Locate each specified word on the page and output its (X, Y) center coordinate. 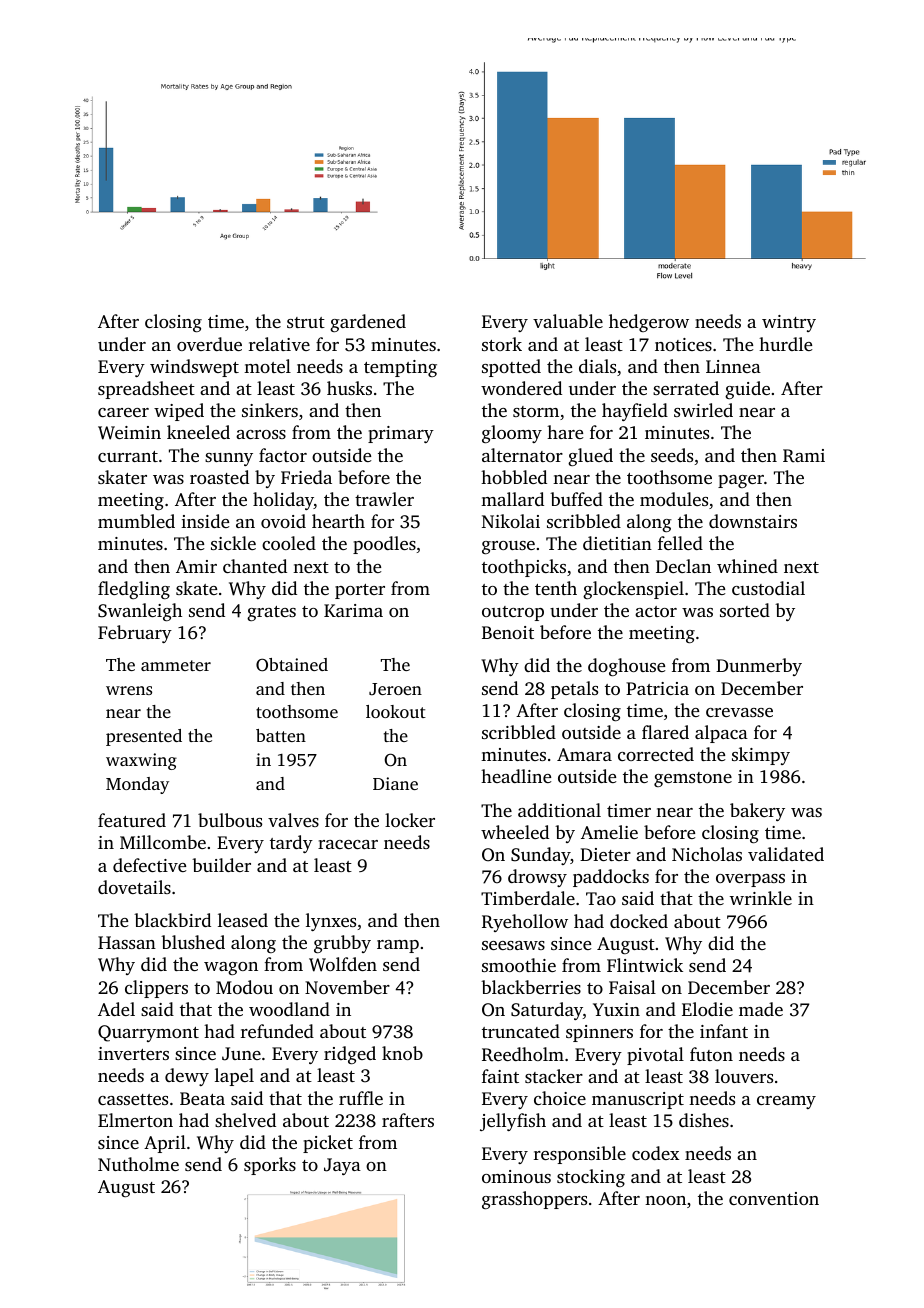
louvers (744, 1076)
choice (560, 1098)
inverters (133, 1053)
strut (306, 322)
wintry (789, 323)
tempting (400, 368)
